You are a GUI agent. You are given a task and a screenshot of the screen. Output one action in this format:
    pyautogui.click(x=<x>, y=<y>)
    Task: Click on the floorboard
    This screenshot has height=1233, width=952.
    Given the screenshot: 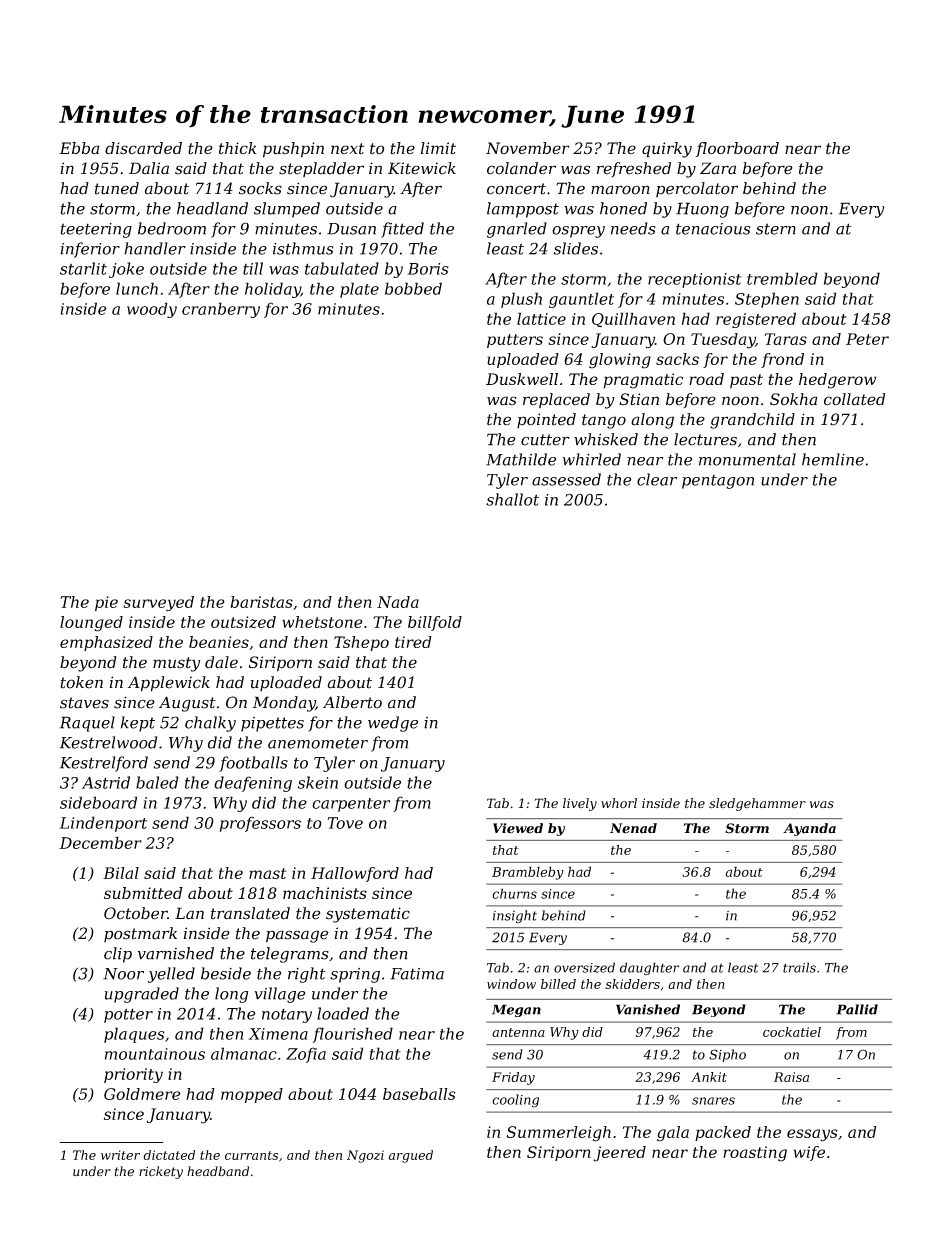 What is the action you would take?
    pyautogui.click(x=737, y=149)
